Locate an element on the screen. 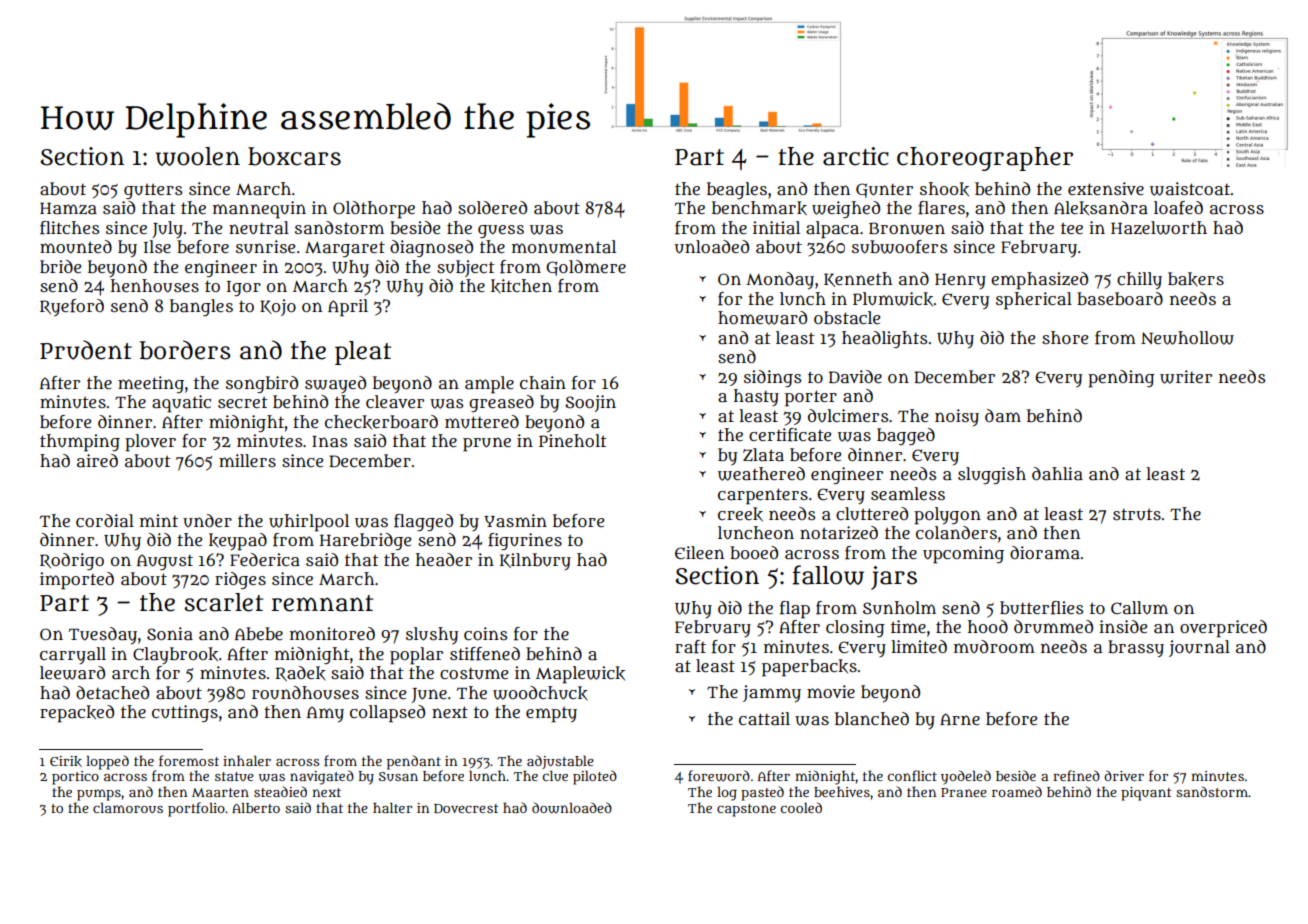 The width and height of the screenshot is (1308, 924). creek is located at coordinates (740, 514).
